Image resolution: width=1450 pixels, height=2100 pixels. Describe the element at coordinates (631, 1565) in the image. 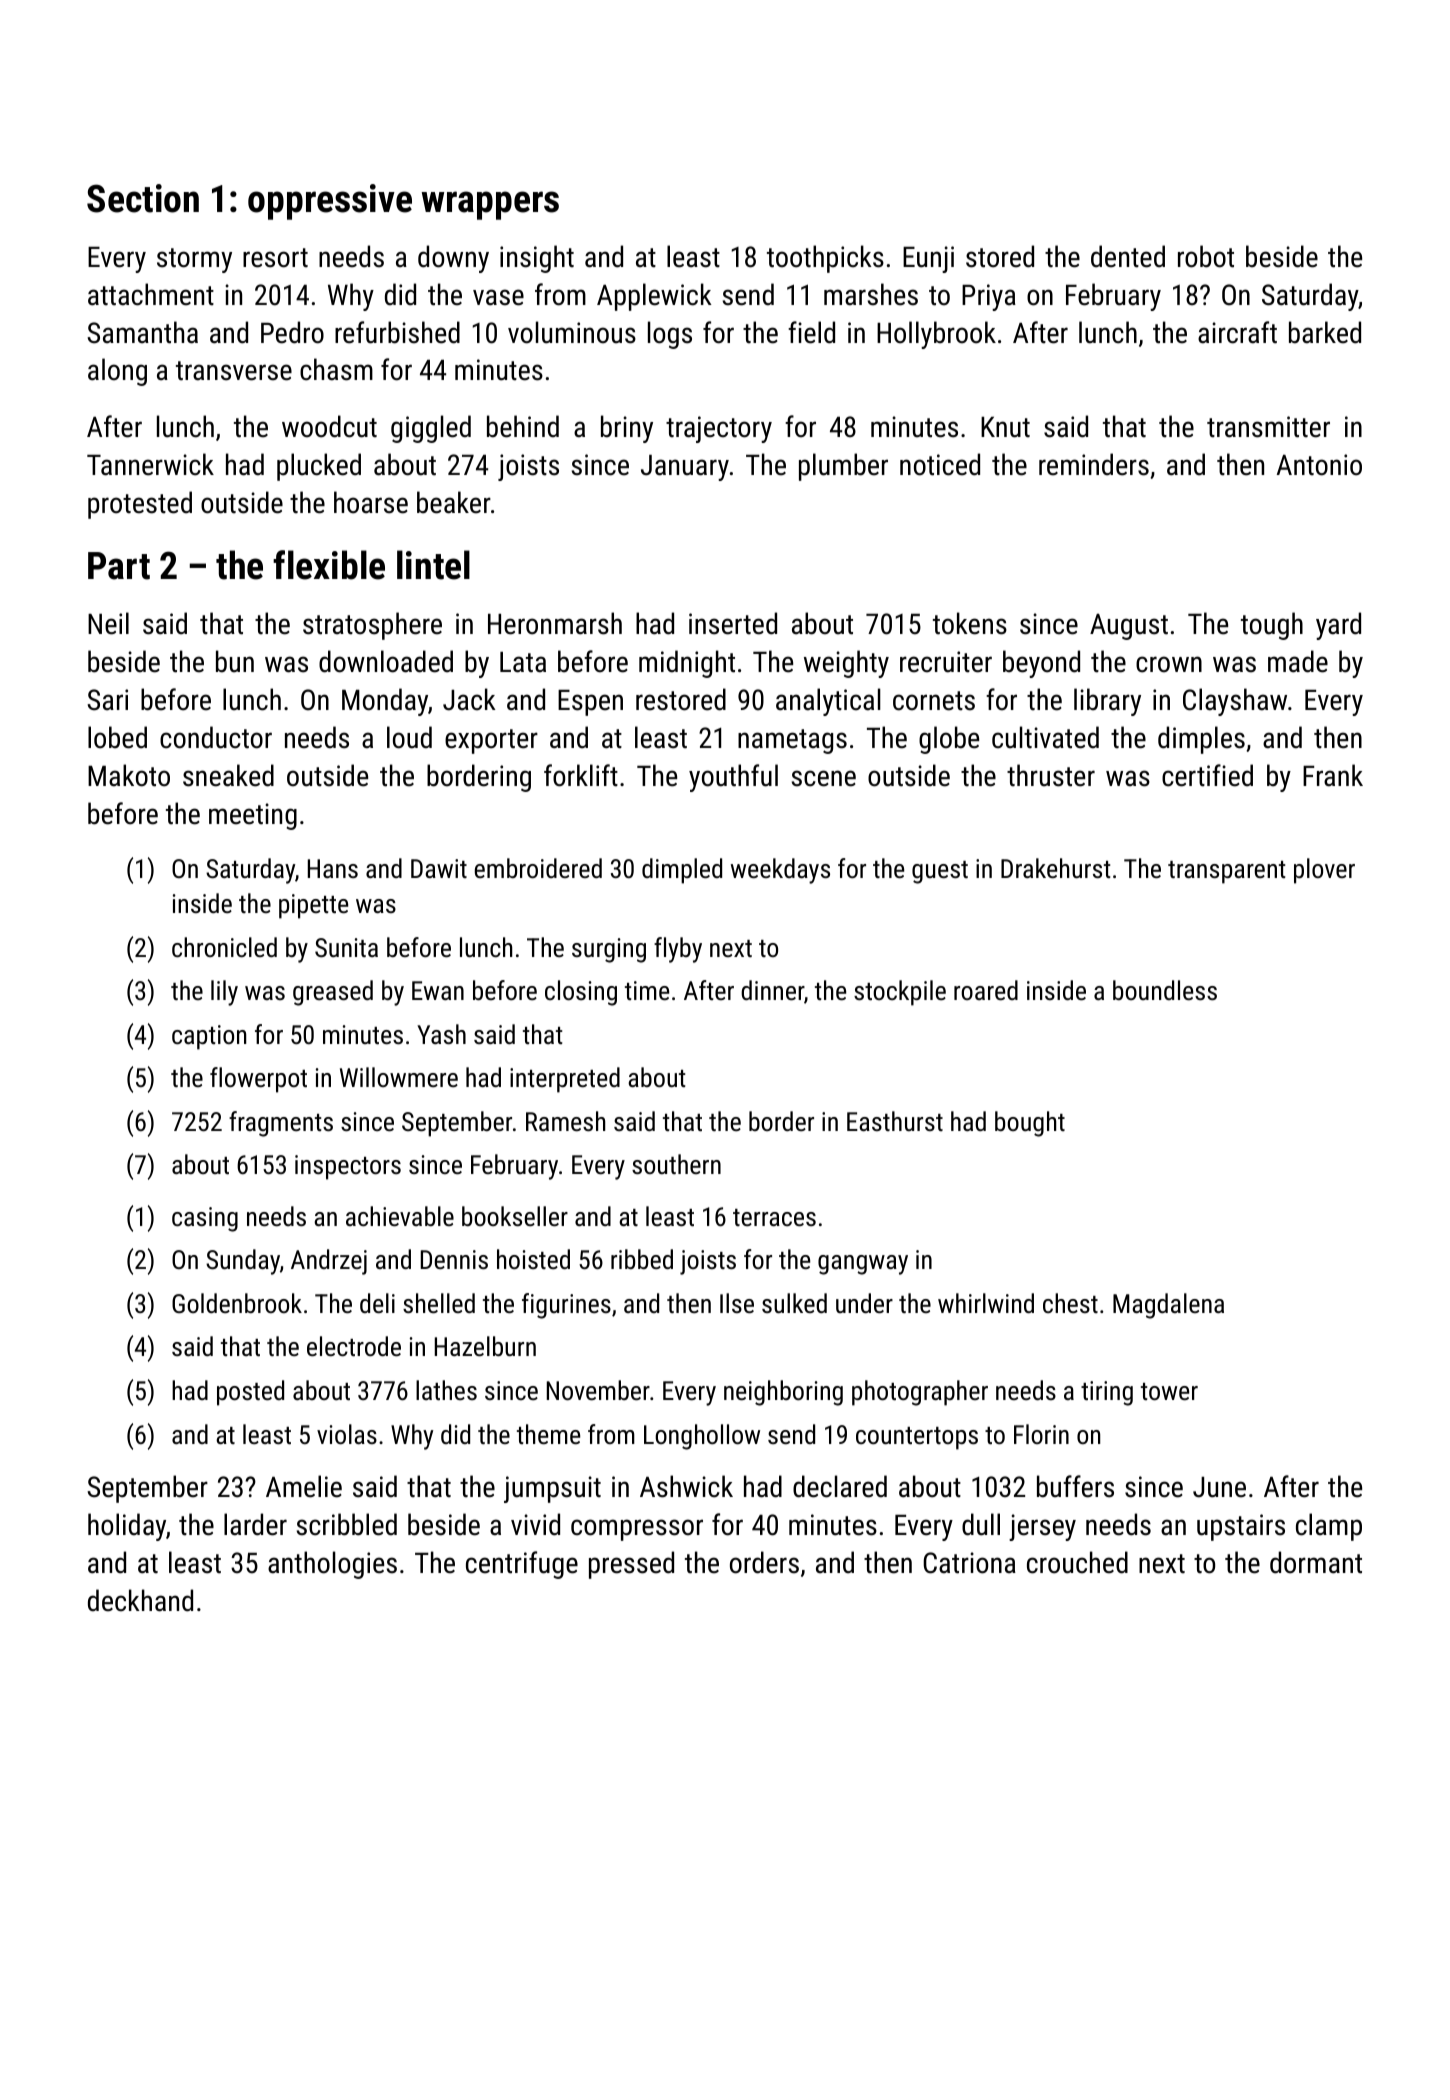

I see `pressed` at that location.
